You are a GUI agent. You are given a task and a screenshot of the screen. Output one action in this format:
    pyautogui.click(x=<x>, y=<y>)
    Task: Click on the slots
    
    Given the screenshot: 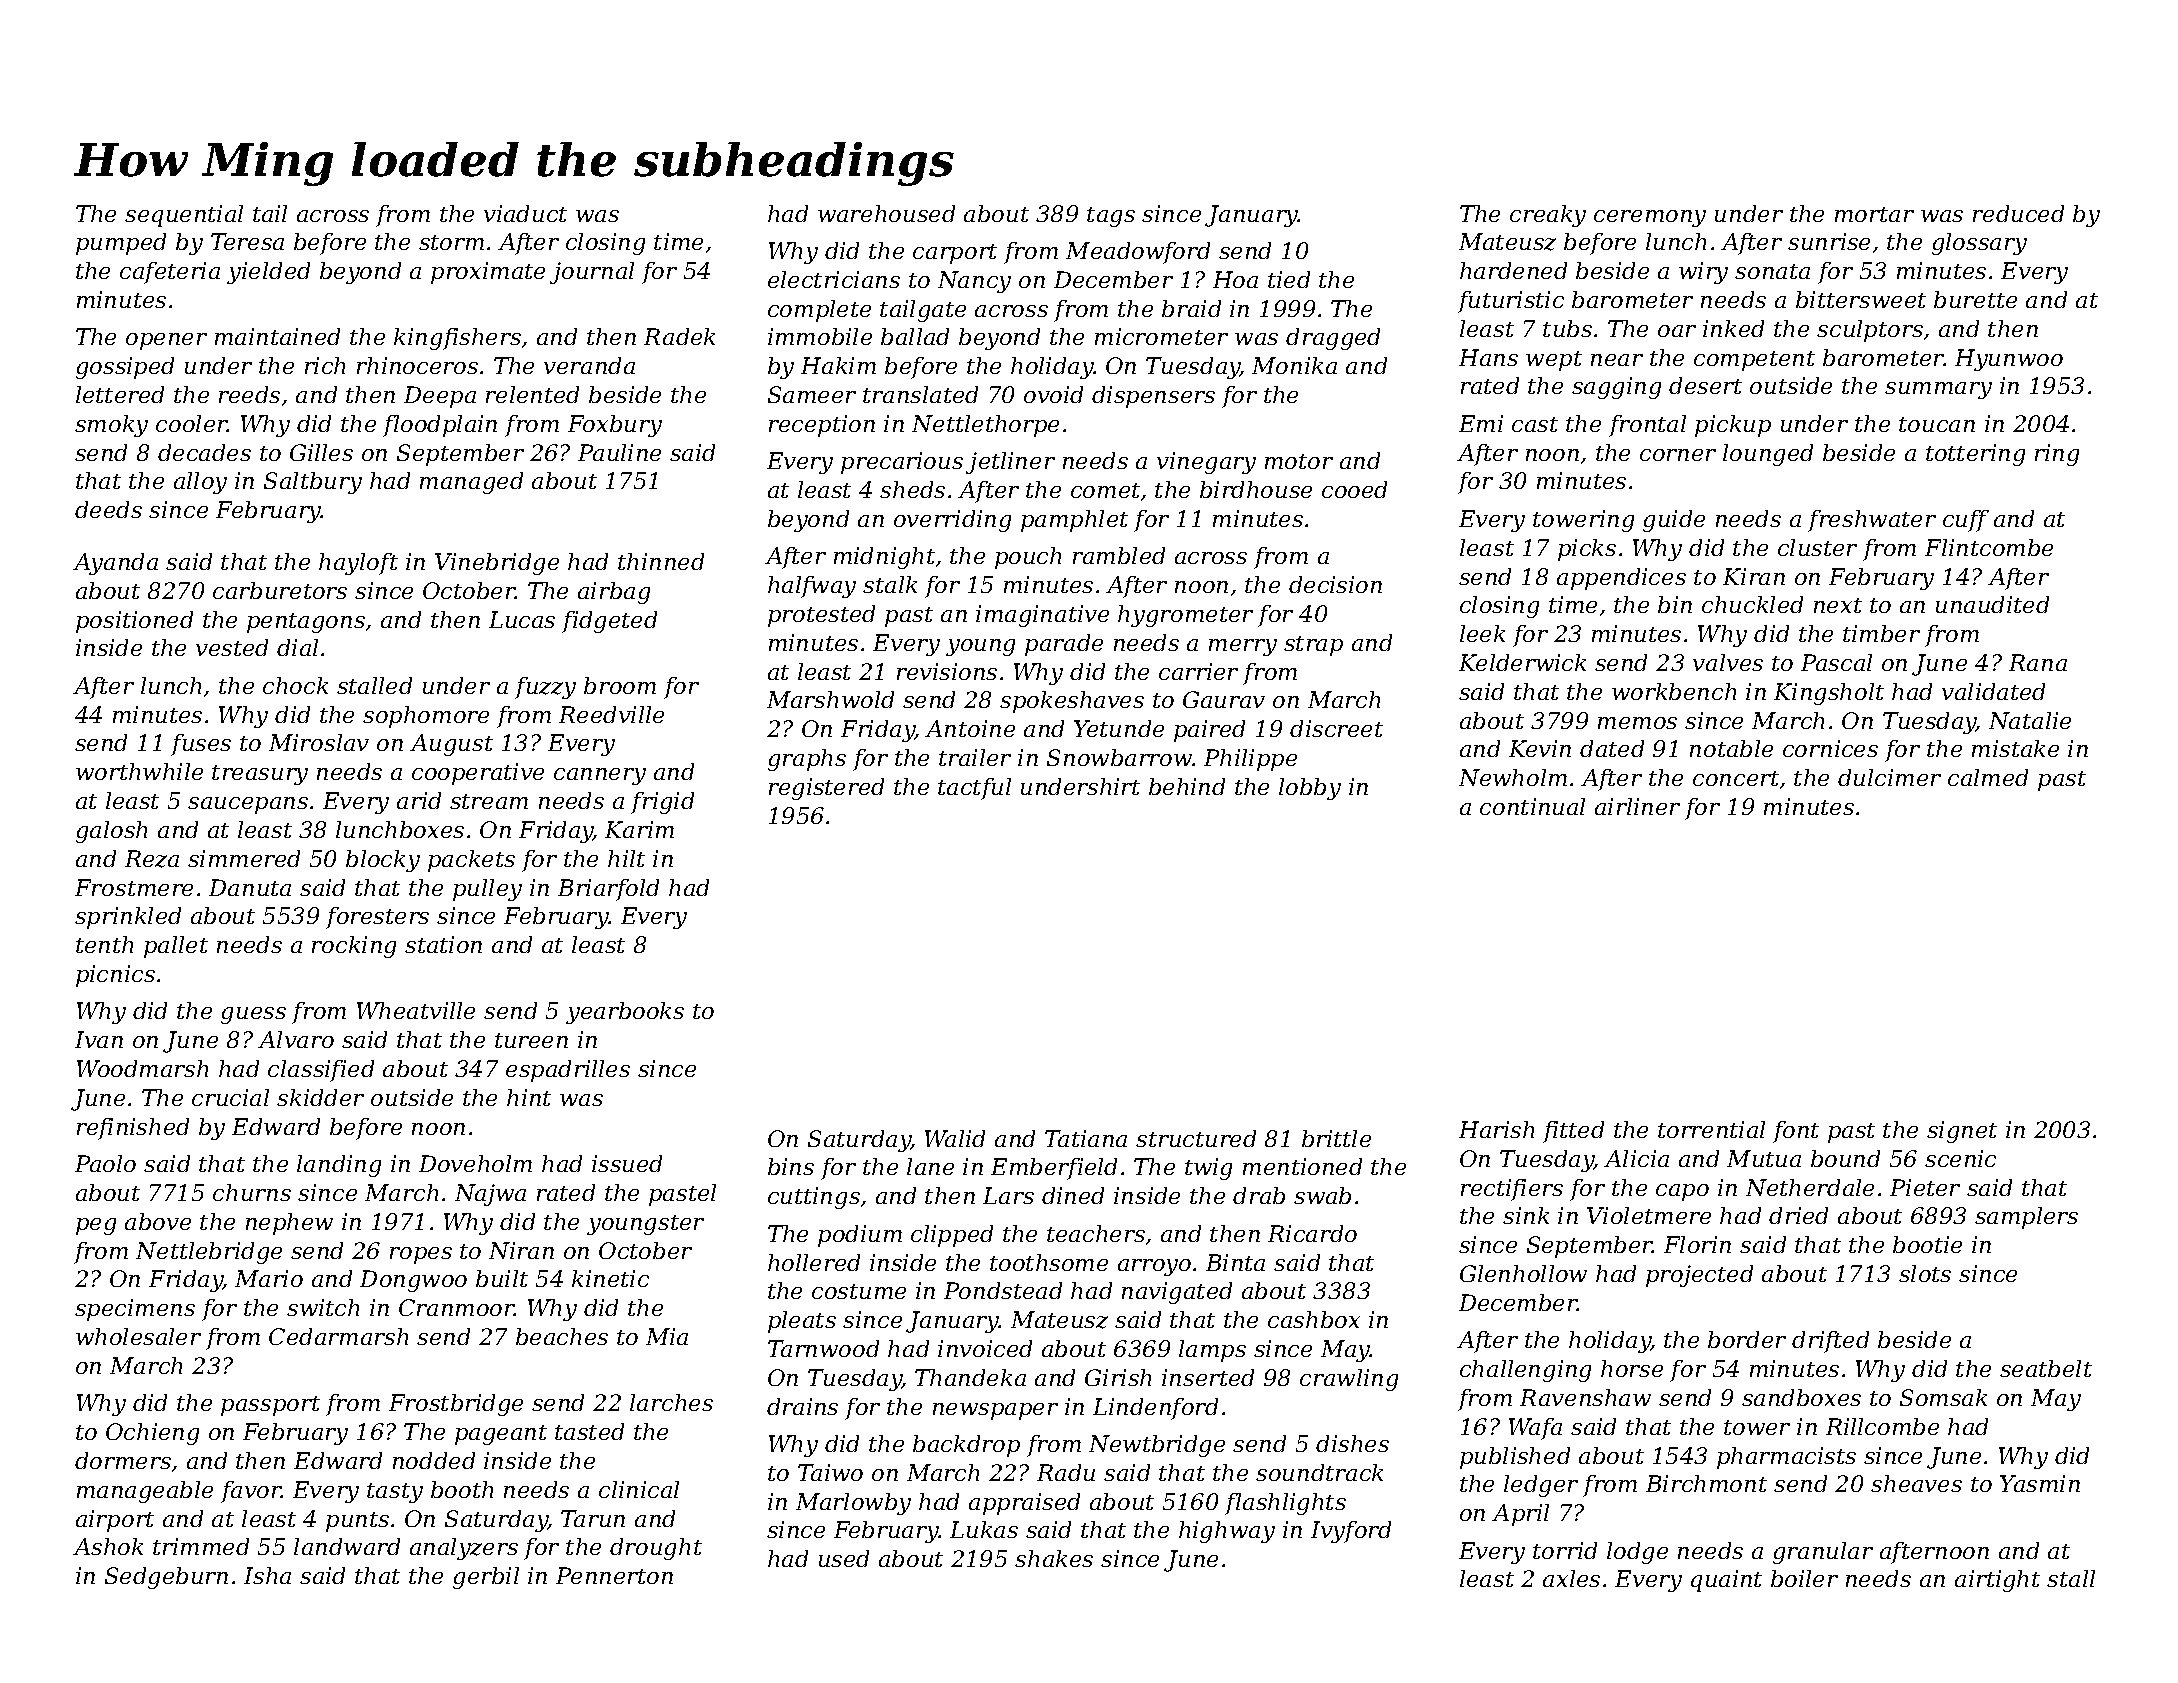 What is the action you would take?
    pyautogui.click(x=1925, y=1273)
